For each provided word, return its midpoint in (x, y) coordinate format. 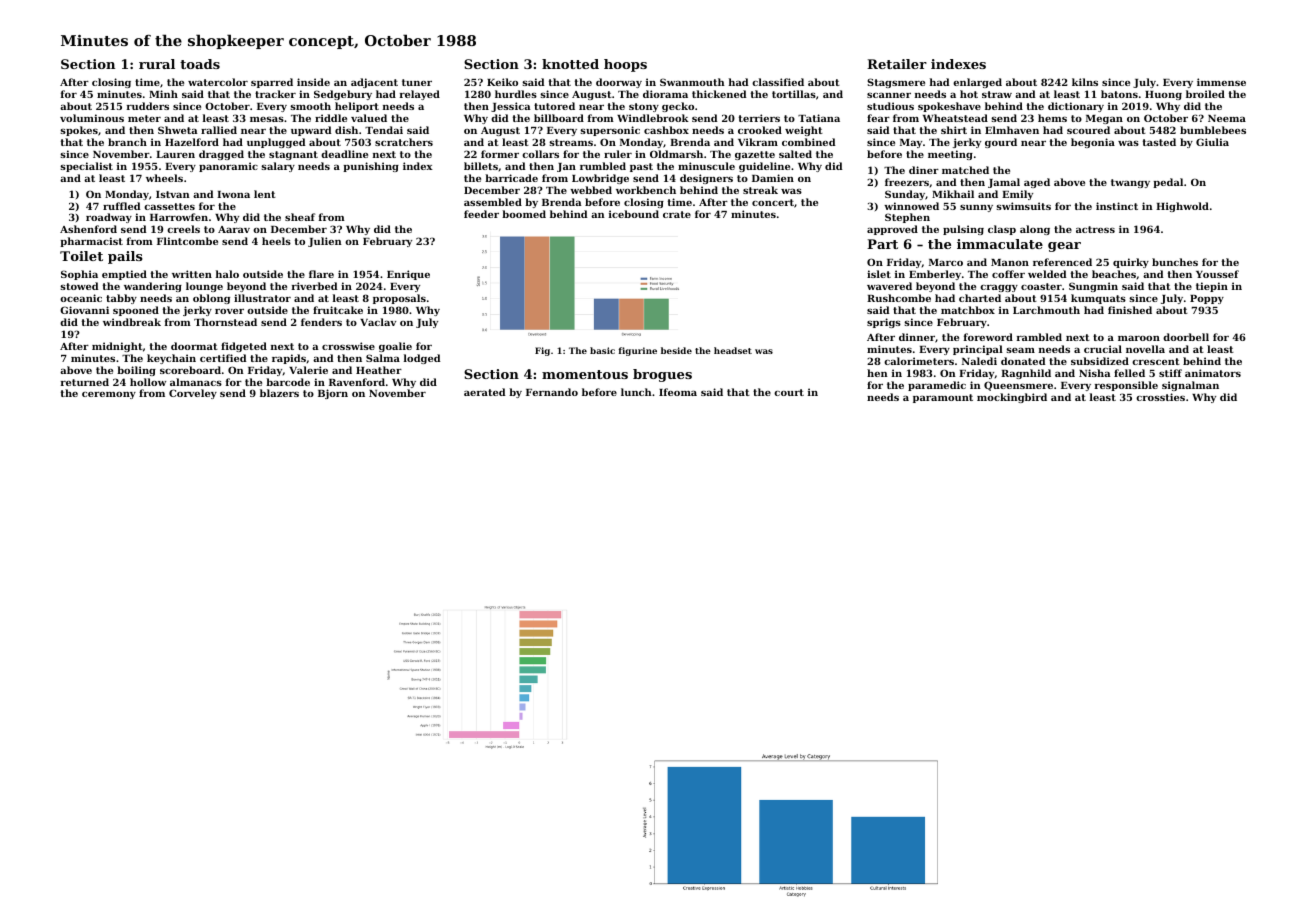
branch (127, 142)
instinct (1117, 206)
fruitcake (338, 310)
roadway (109, 218)
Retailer (897, 64)
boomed (524, 214)
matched (965, 170)
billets (481, 166)
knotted (570, 64)
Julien (325, 242)
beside (676, 350)
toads (200, 64)
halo (227, 274)
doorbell (1186, 337)
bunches (1175, 262)
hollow (148, 382)
